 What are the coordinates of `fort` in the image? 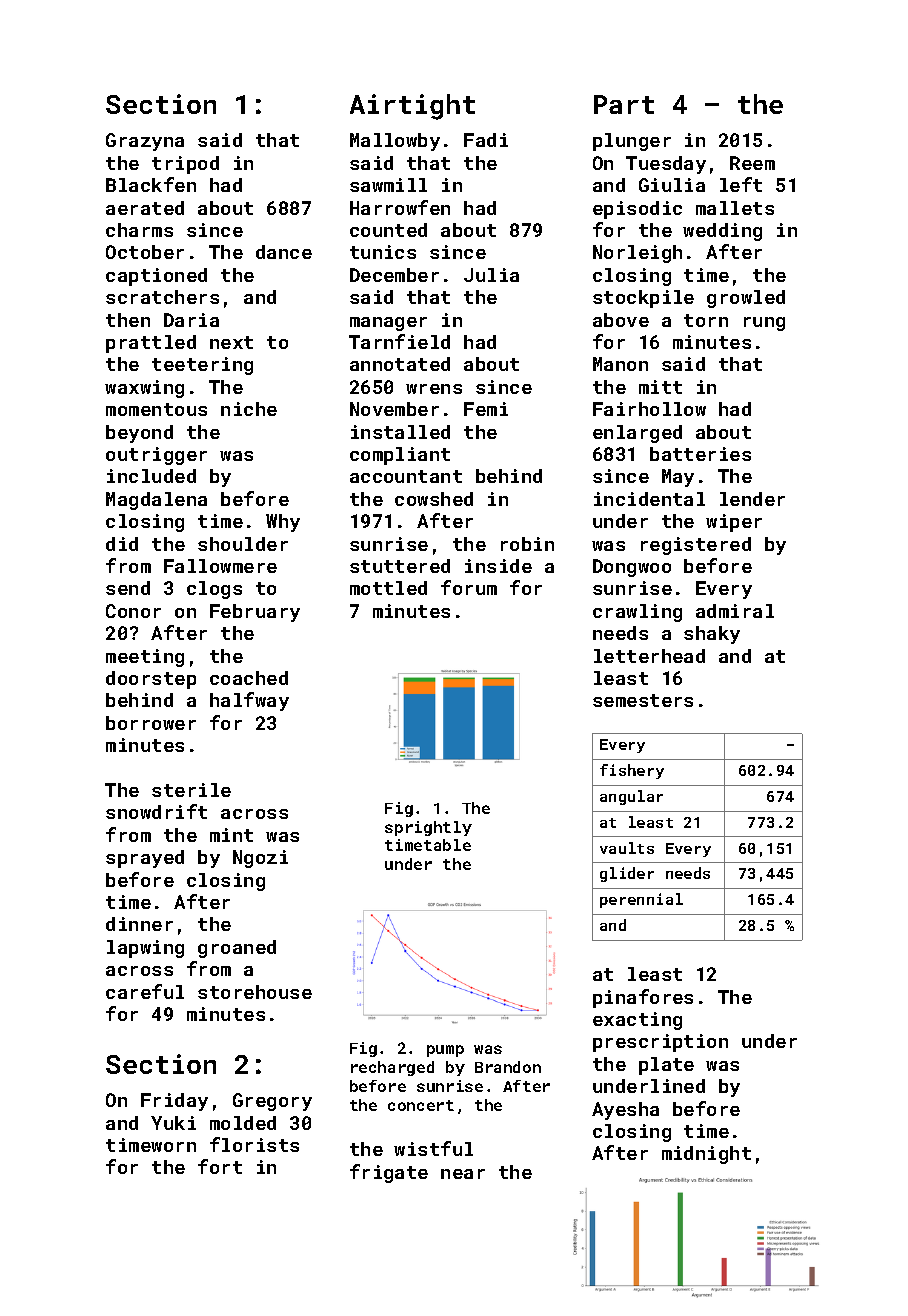 It's located at (220, 1166).
